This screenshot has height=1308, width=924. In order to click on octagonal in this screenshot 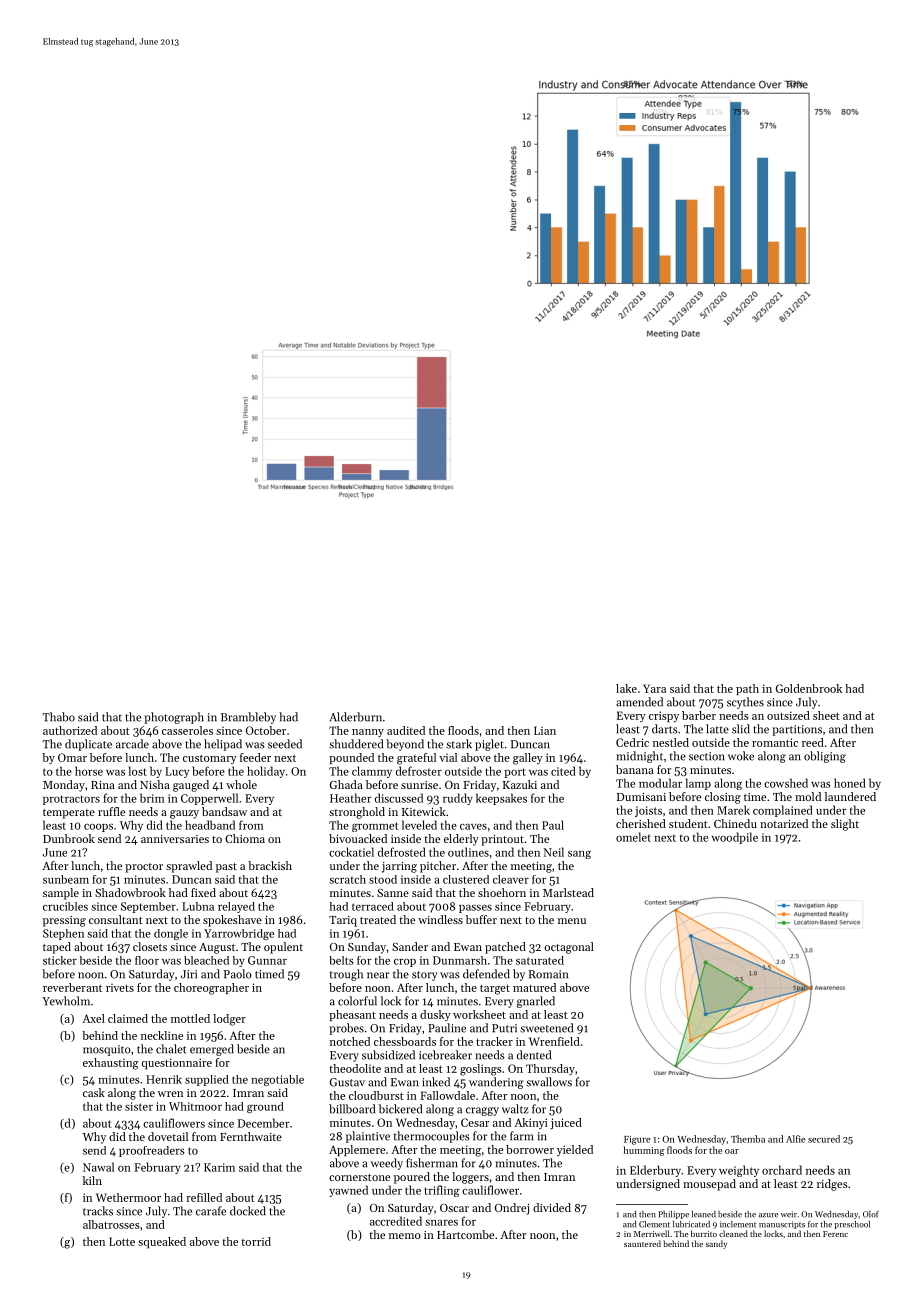, I will do `click(569, 948)`.
